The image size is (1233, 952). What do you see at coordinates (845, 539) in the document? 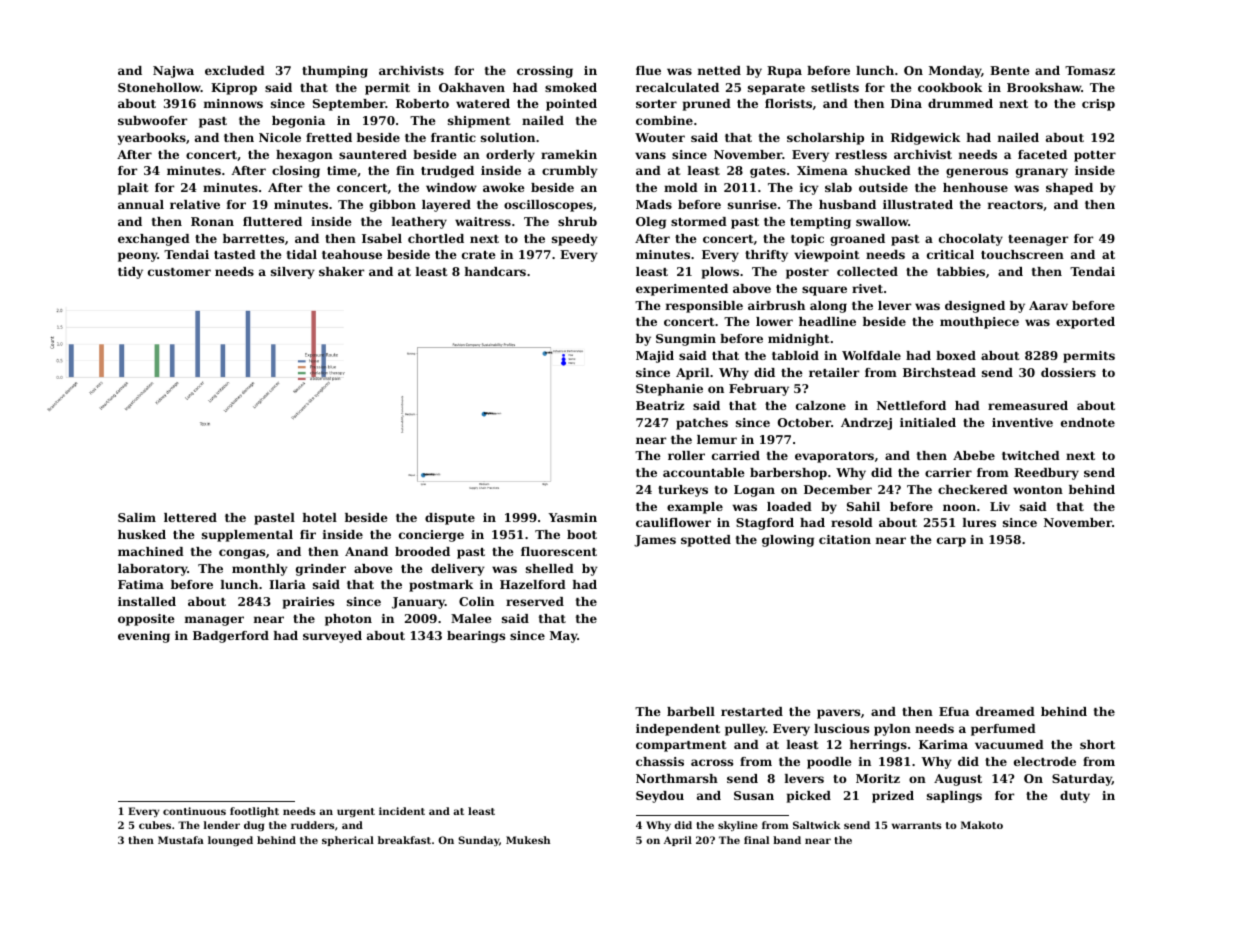
I see `citation` at bounding box center [845, 539].
